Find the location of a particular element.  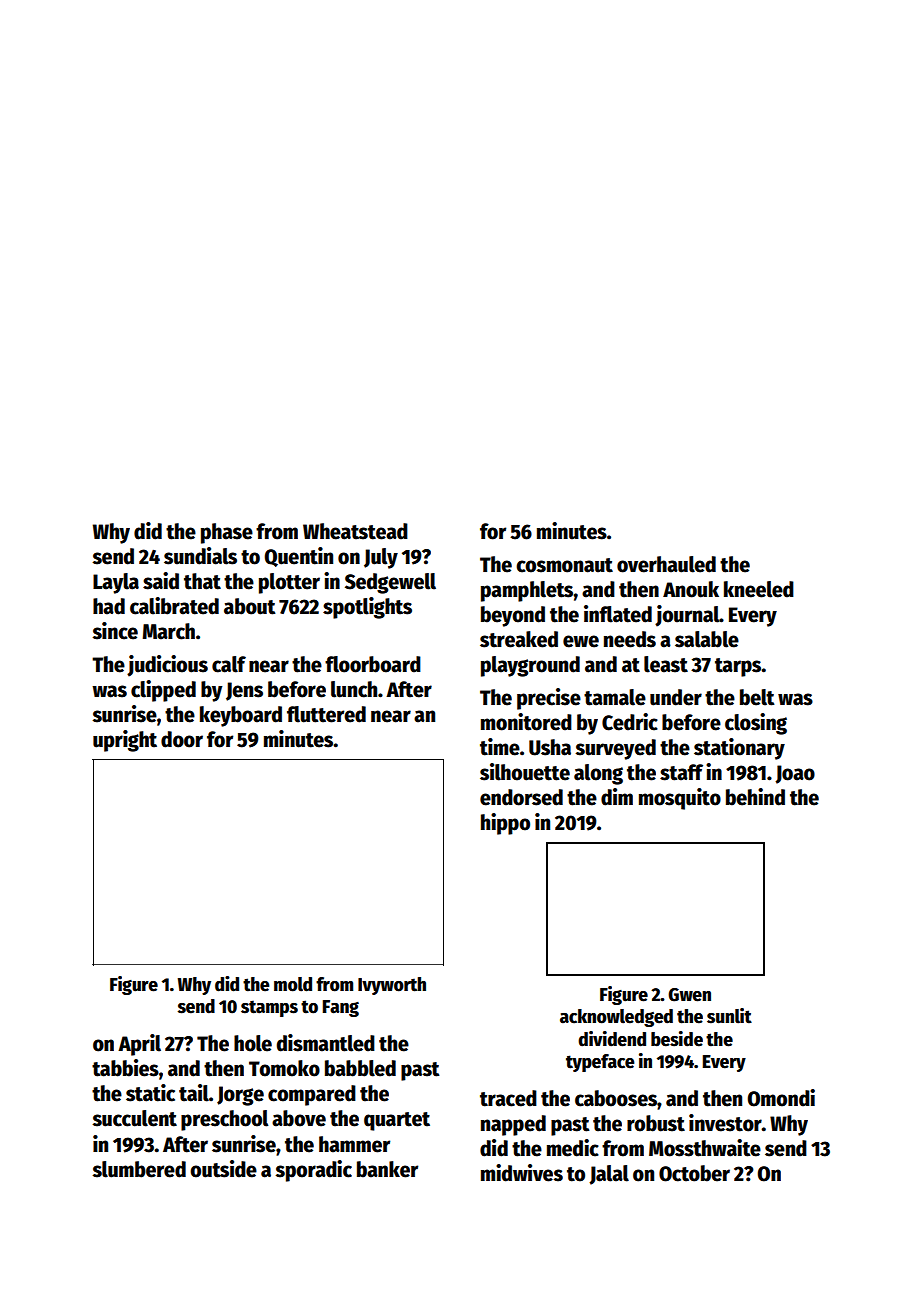

closing is located at coordinates (756, 724).
